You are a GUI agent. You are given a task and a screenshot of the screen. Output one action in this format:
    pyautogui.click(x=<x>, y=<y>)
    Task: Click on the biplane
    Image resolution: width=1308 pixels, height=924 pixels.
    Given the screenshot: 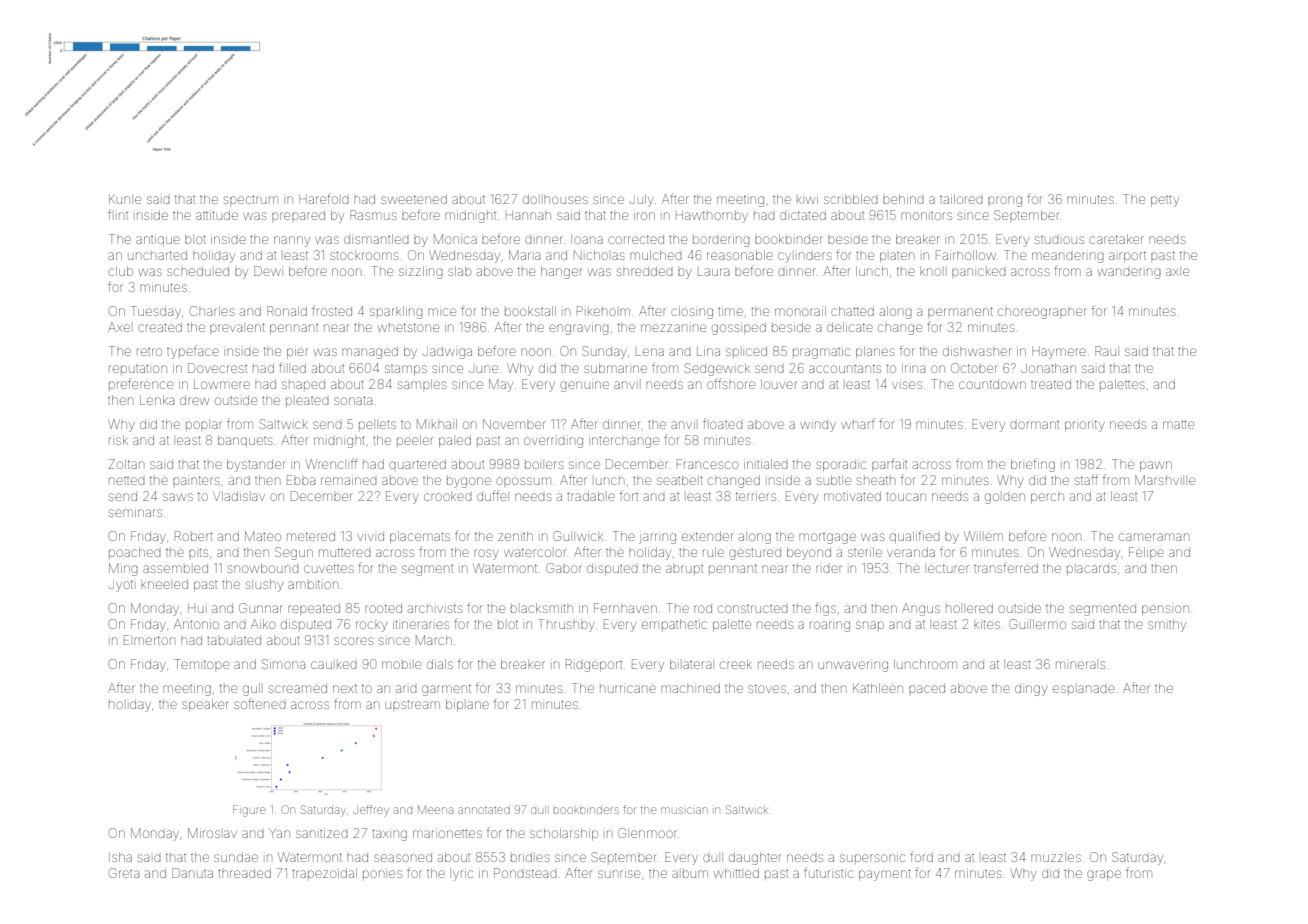 What is the action you would take?
    pyautogui.click(x=467, y=705)
